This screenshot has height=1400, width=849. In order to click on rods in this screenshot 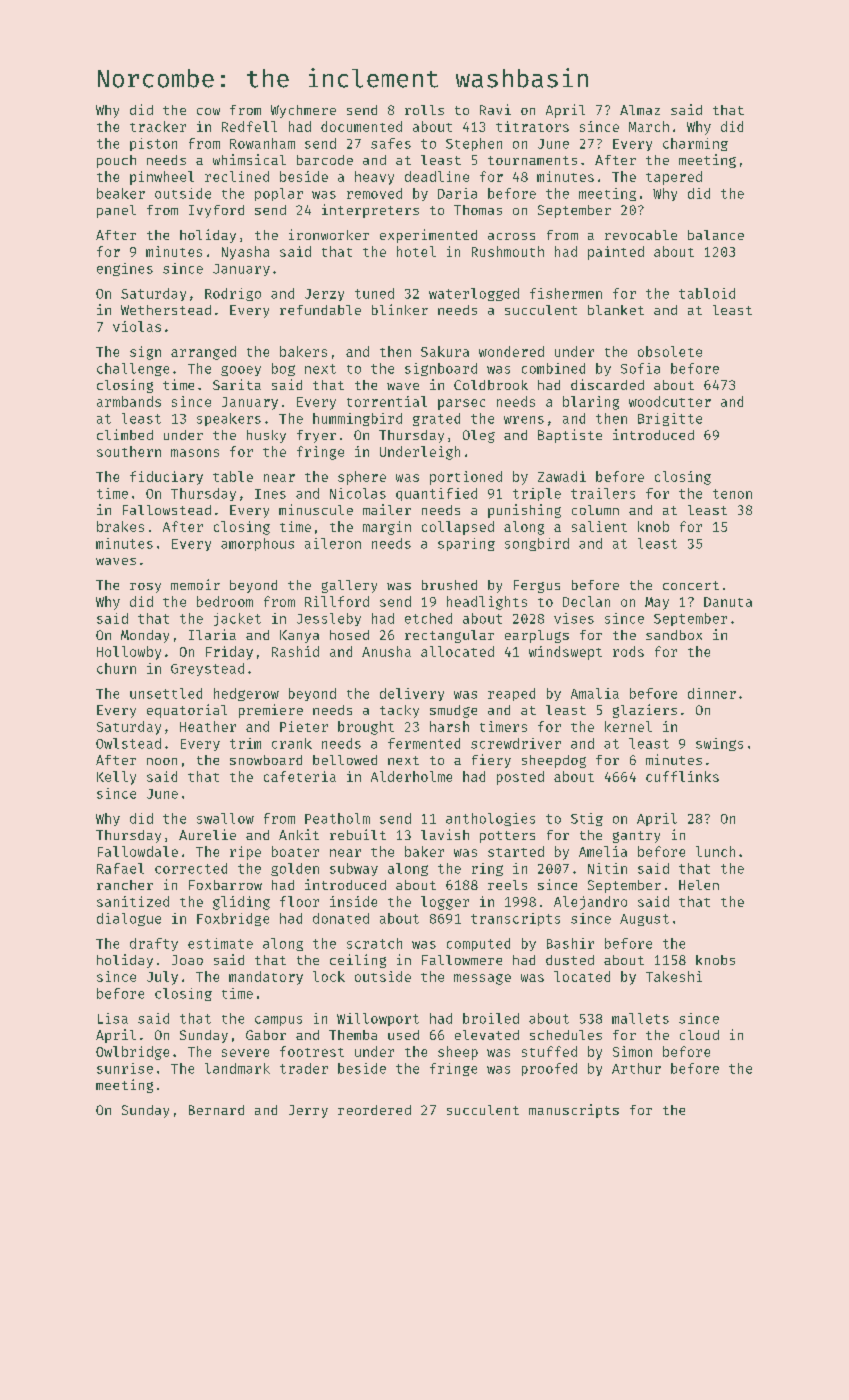, I will do `click(628, 651)`.
